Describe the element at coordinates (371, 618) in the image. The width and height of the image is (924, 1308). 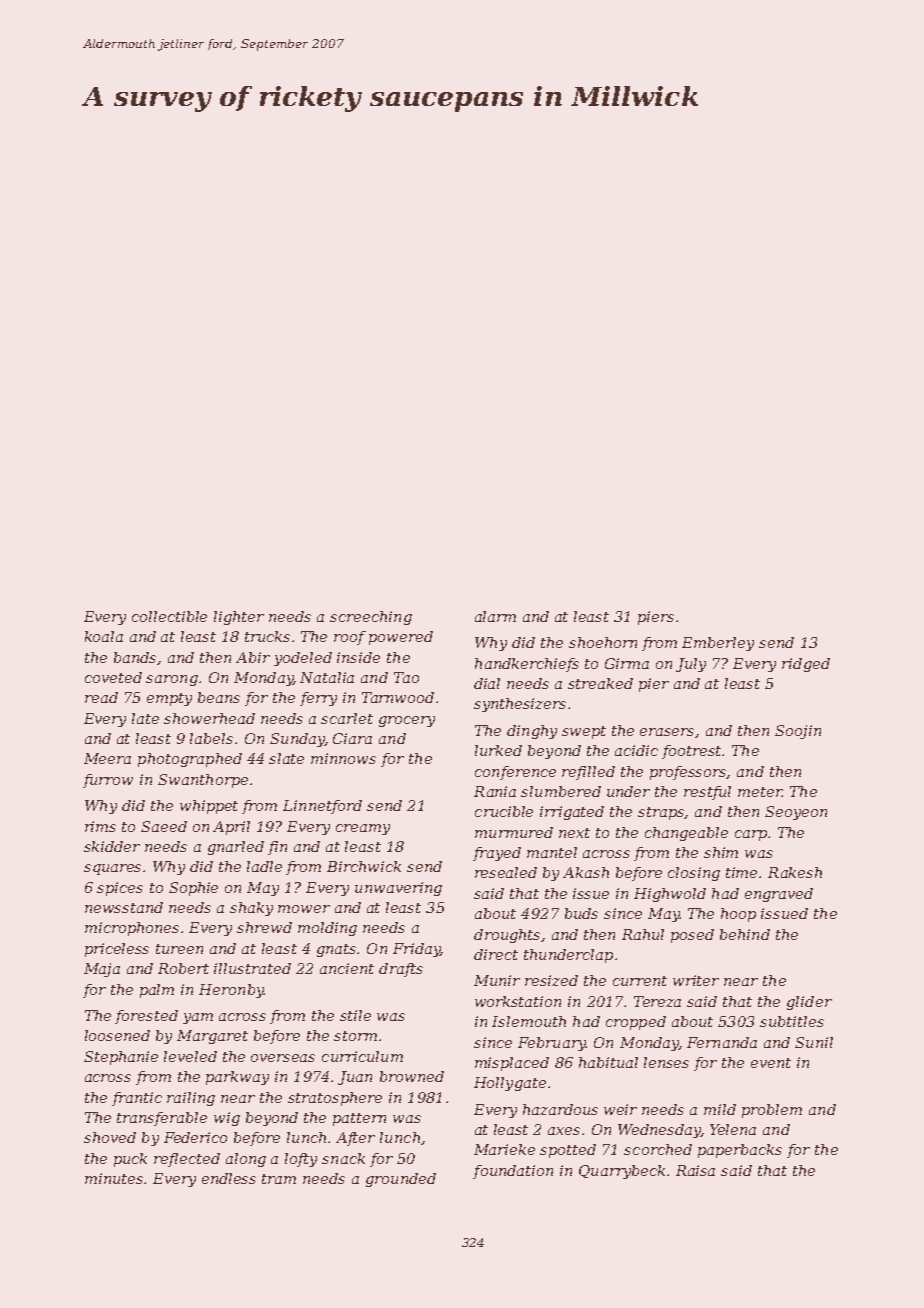
I see `screeching` at that location.
